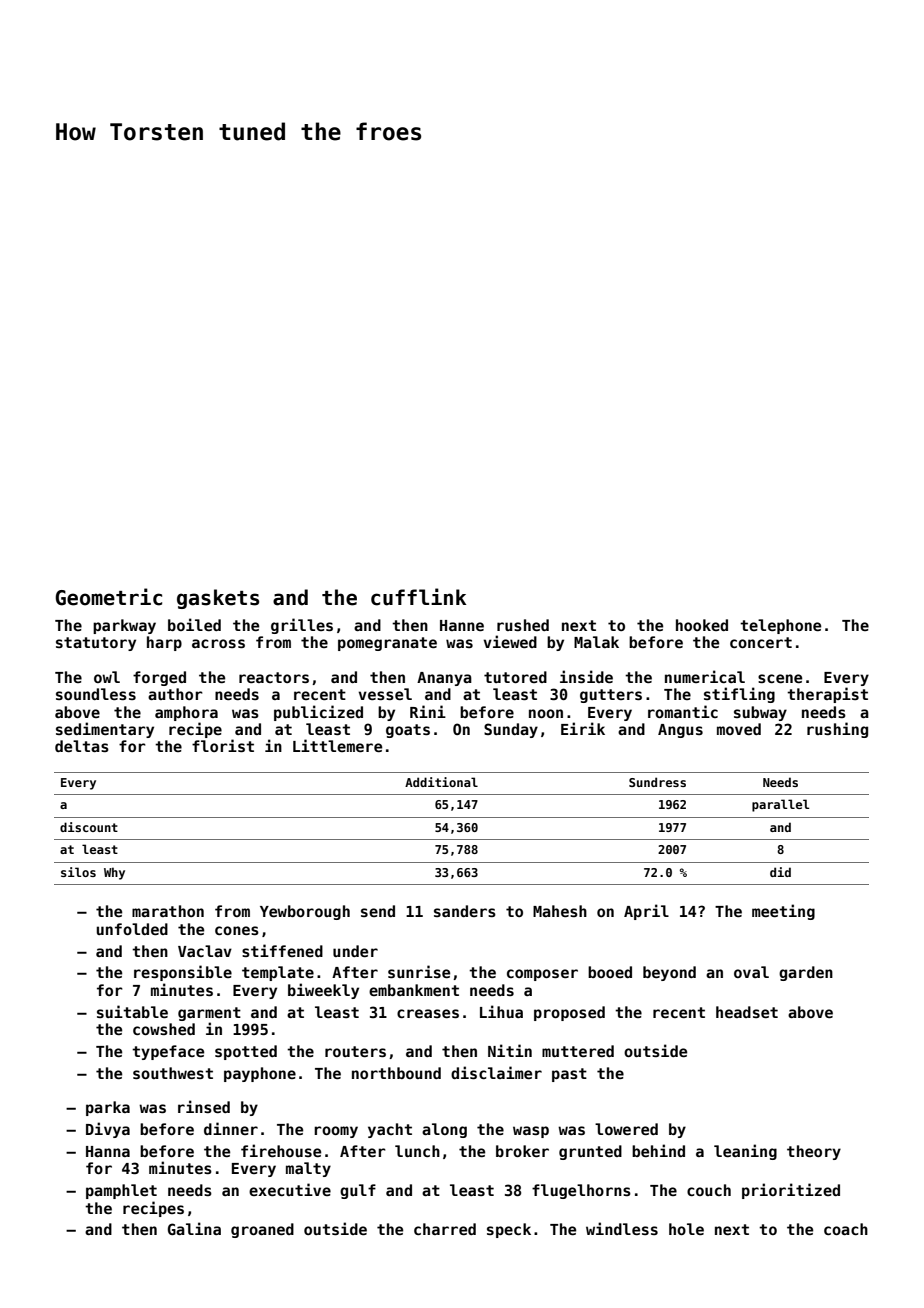 The width and height of the screenshot is (924, 1308). What do you see at coordinates (418, 597) in the screenshot?
I see `cufflink` at bounding box center [418, 597].
